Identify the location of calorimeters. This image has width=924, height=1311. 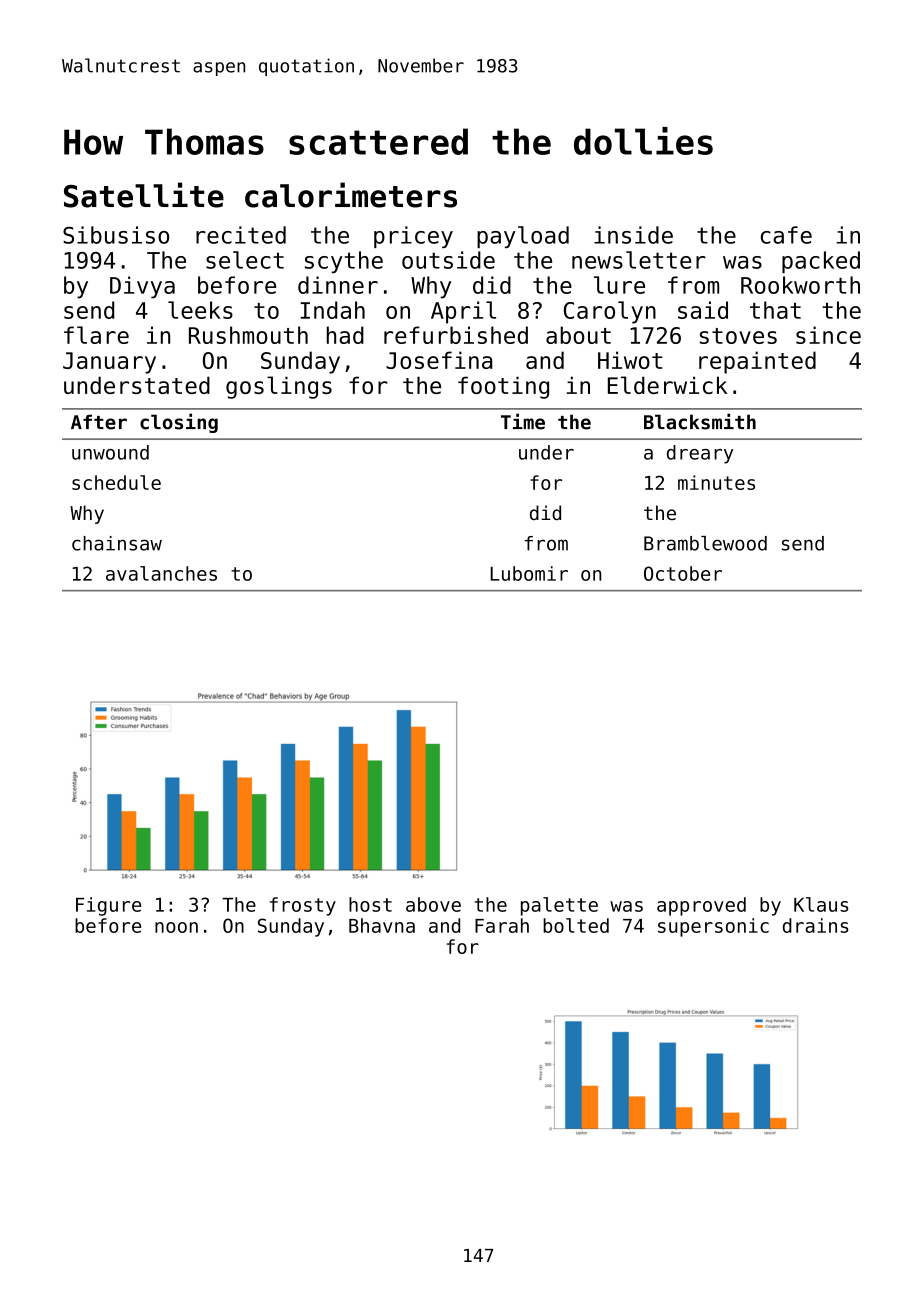
(351, 195).
